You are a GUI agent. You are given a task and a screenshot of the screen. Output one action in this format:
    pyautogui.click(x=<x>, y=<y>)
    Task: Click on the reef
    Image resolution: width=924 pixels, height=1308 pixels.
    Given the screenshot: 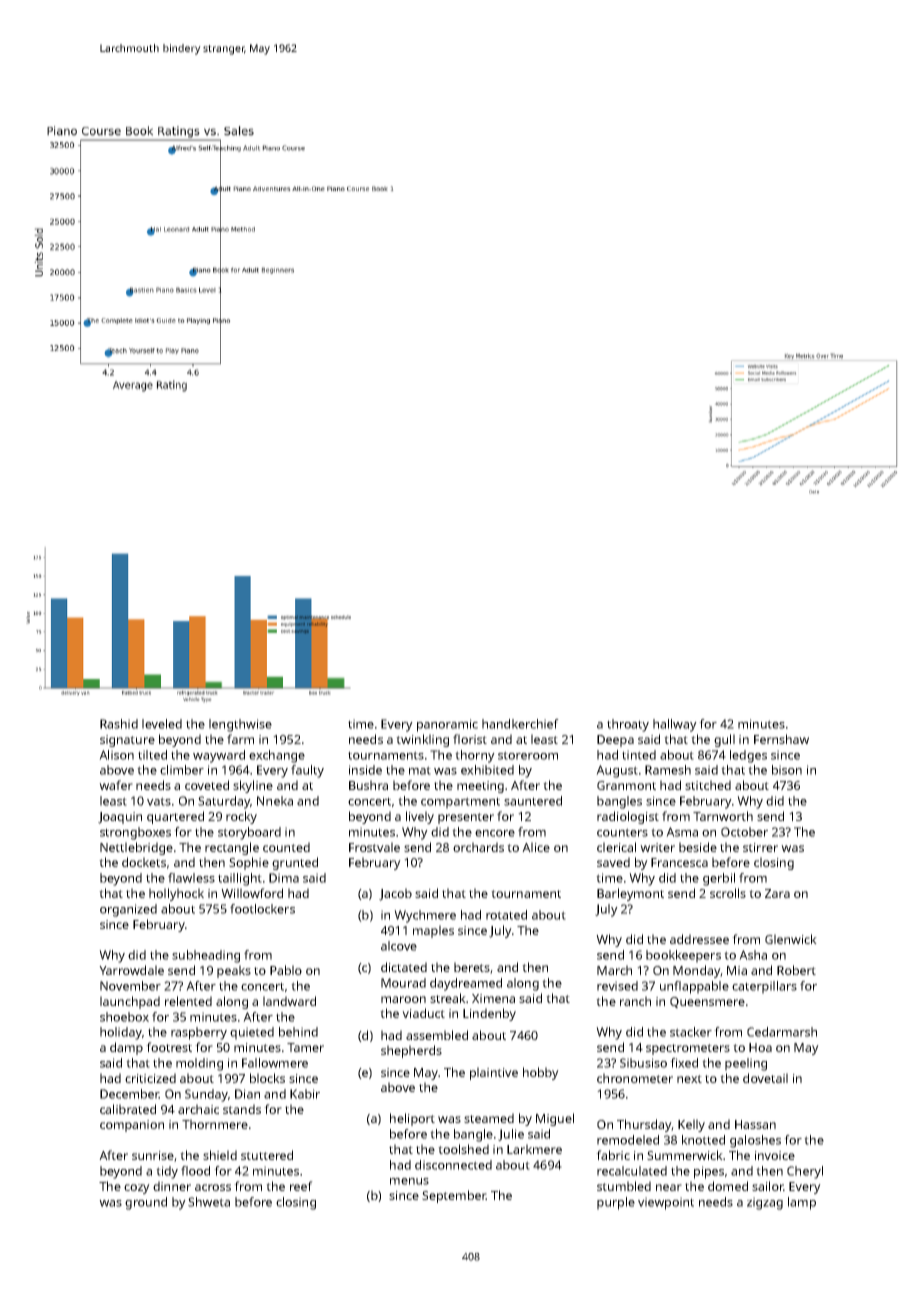 What is the action you would take?
    pyautogui.click(x=301, y=1186)
